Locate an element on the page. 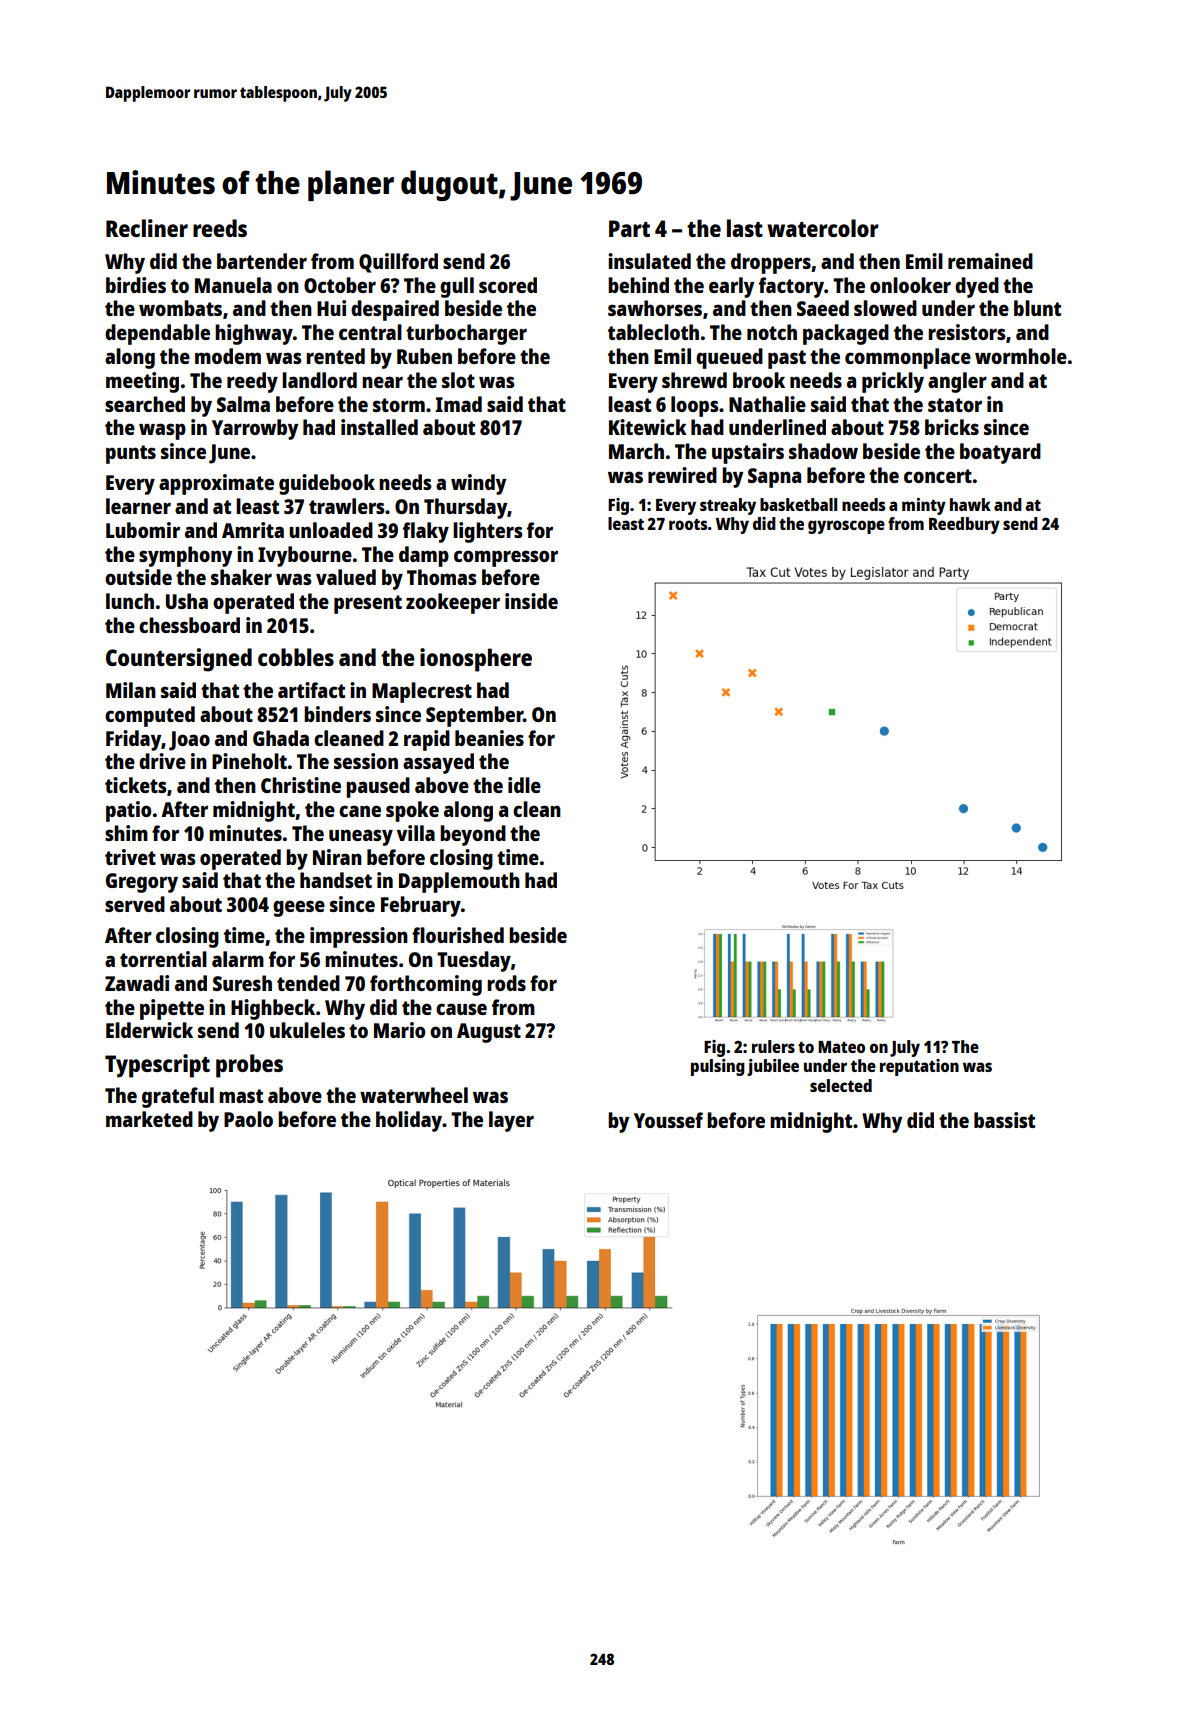  shrewd is located at coordinates (694, 380).
